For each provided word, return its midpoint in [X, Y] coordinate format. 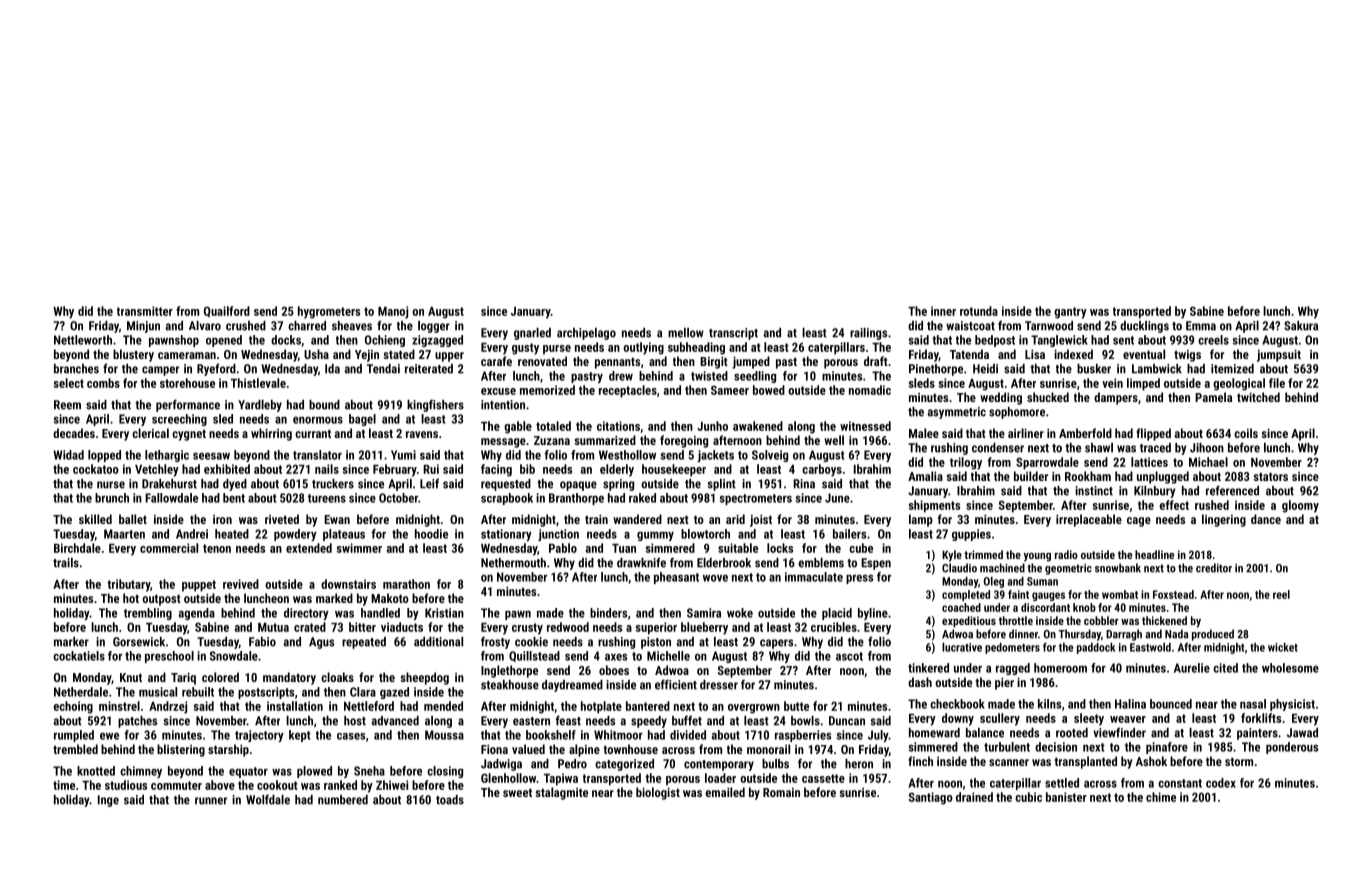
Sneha [369, 771]
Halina [1130, 704]
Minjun [143, 327]
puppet [199, 586]
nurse [111, 485]
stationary [506, 535]
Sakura [1301, 326]
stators [1270, 476]
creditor [1214, 568]
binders [608, 613]
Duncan [847, 721]
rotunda [979, 311]
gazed [394, 693]
